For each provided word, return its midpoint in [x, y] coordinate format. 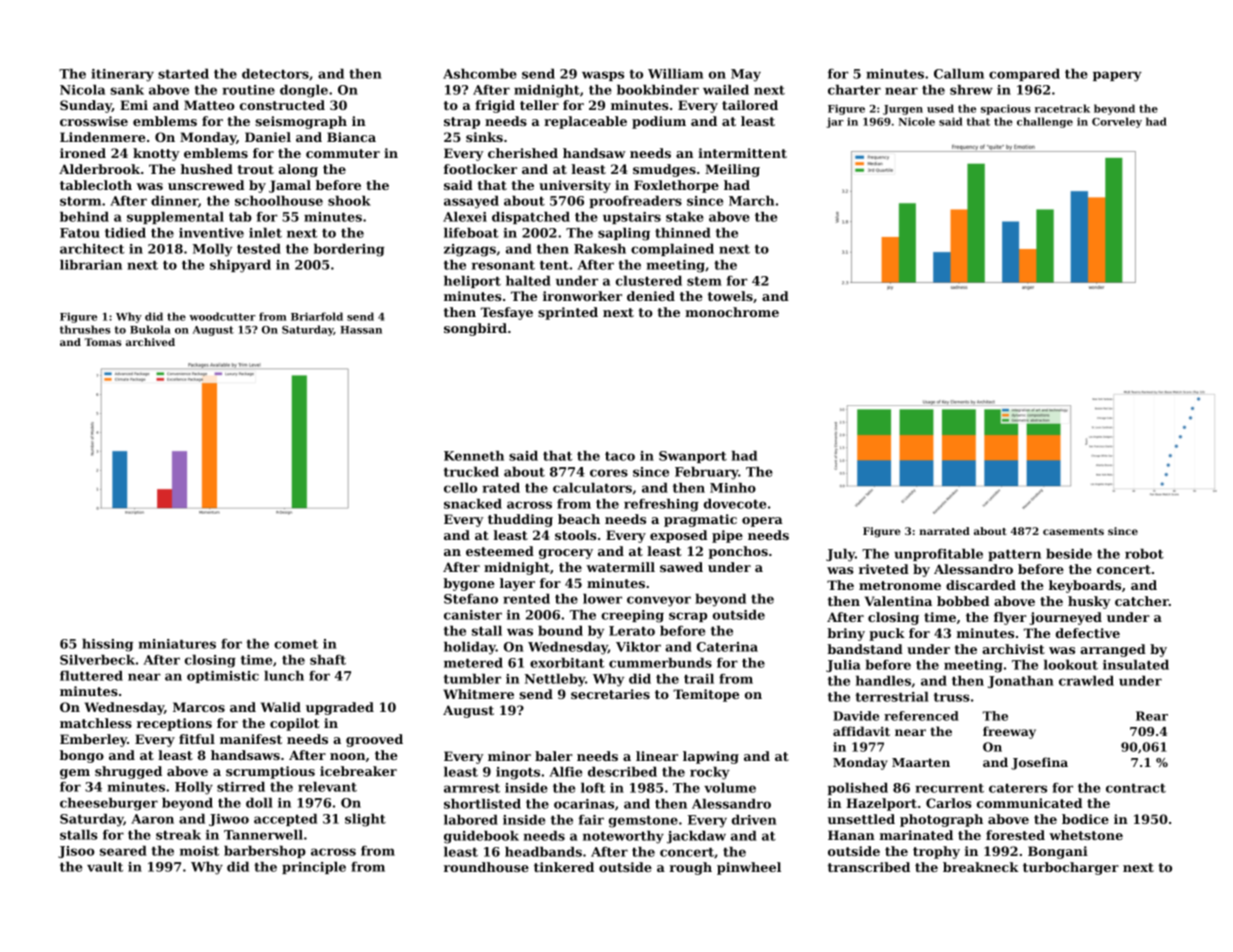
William [675, 73]
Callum [959, 73]
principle [314, 867]
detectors [275, 73]
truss [952, 697]
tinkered [564, 867]
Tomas [103, 342]
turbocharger [1071, 868]
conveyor [659, 601]
